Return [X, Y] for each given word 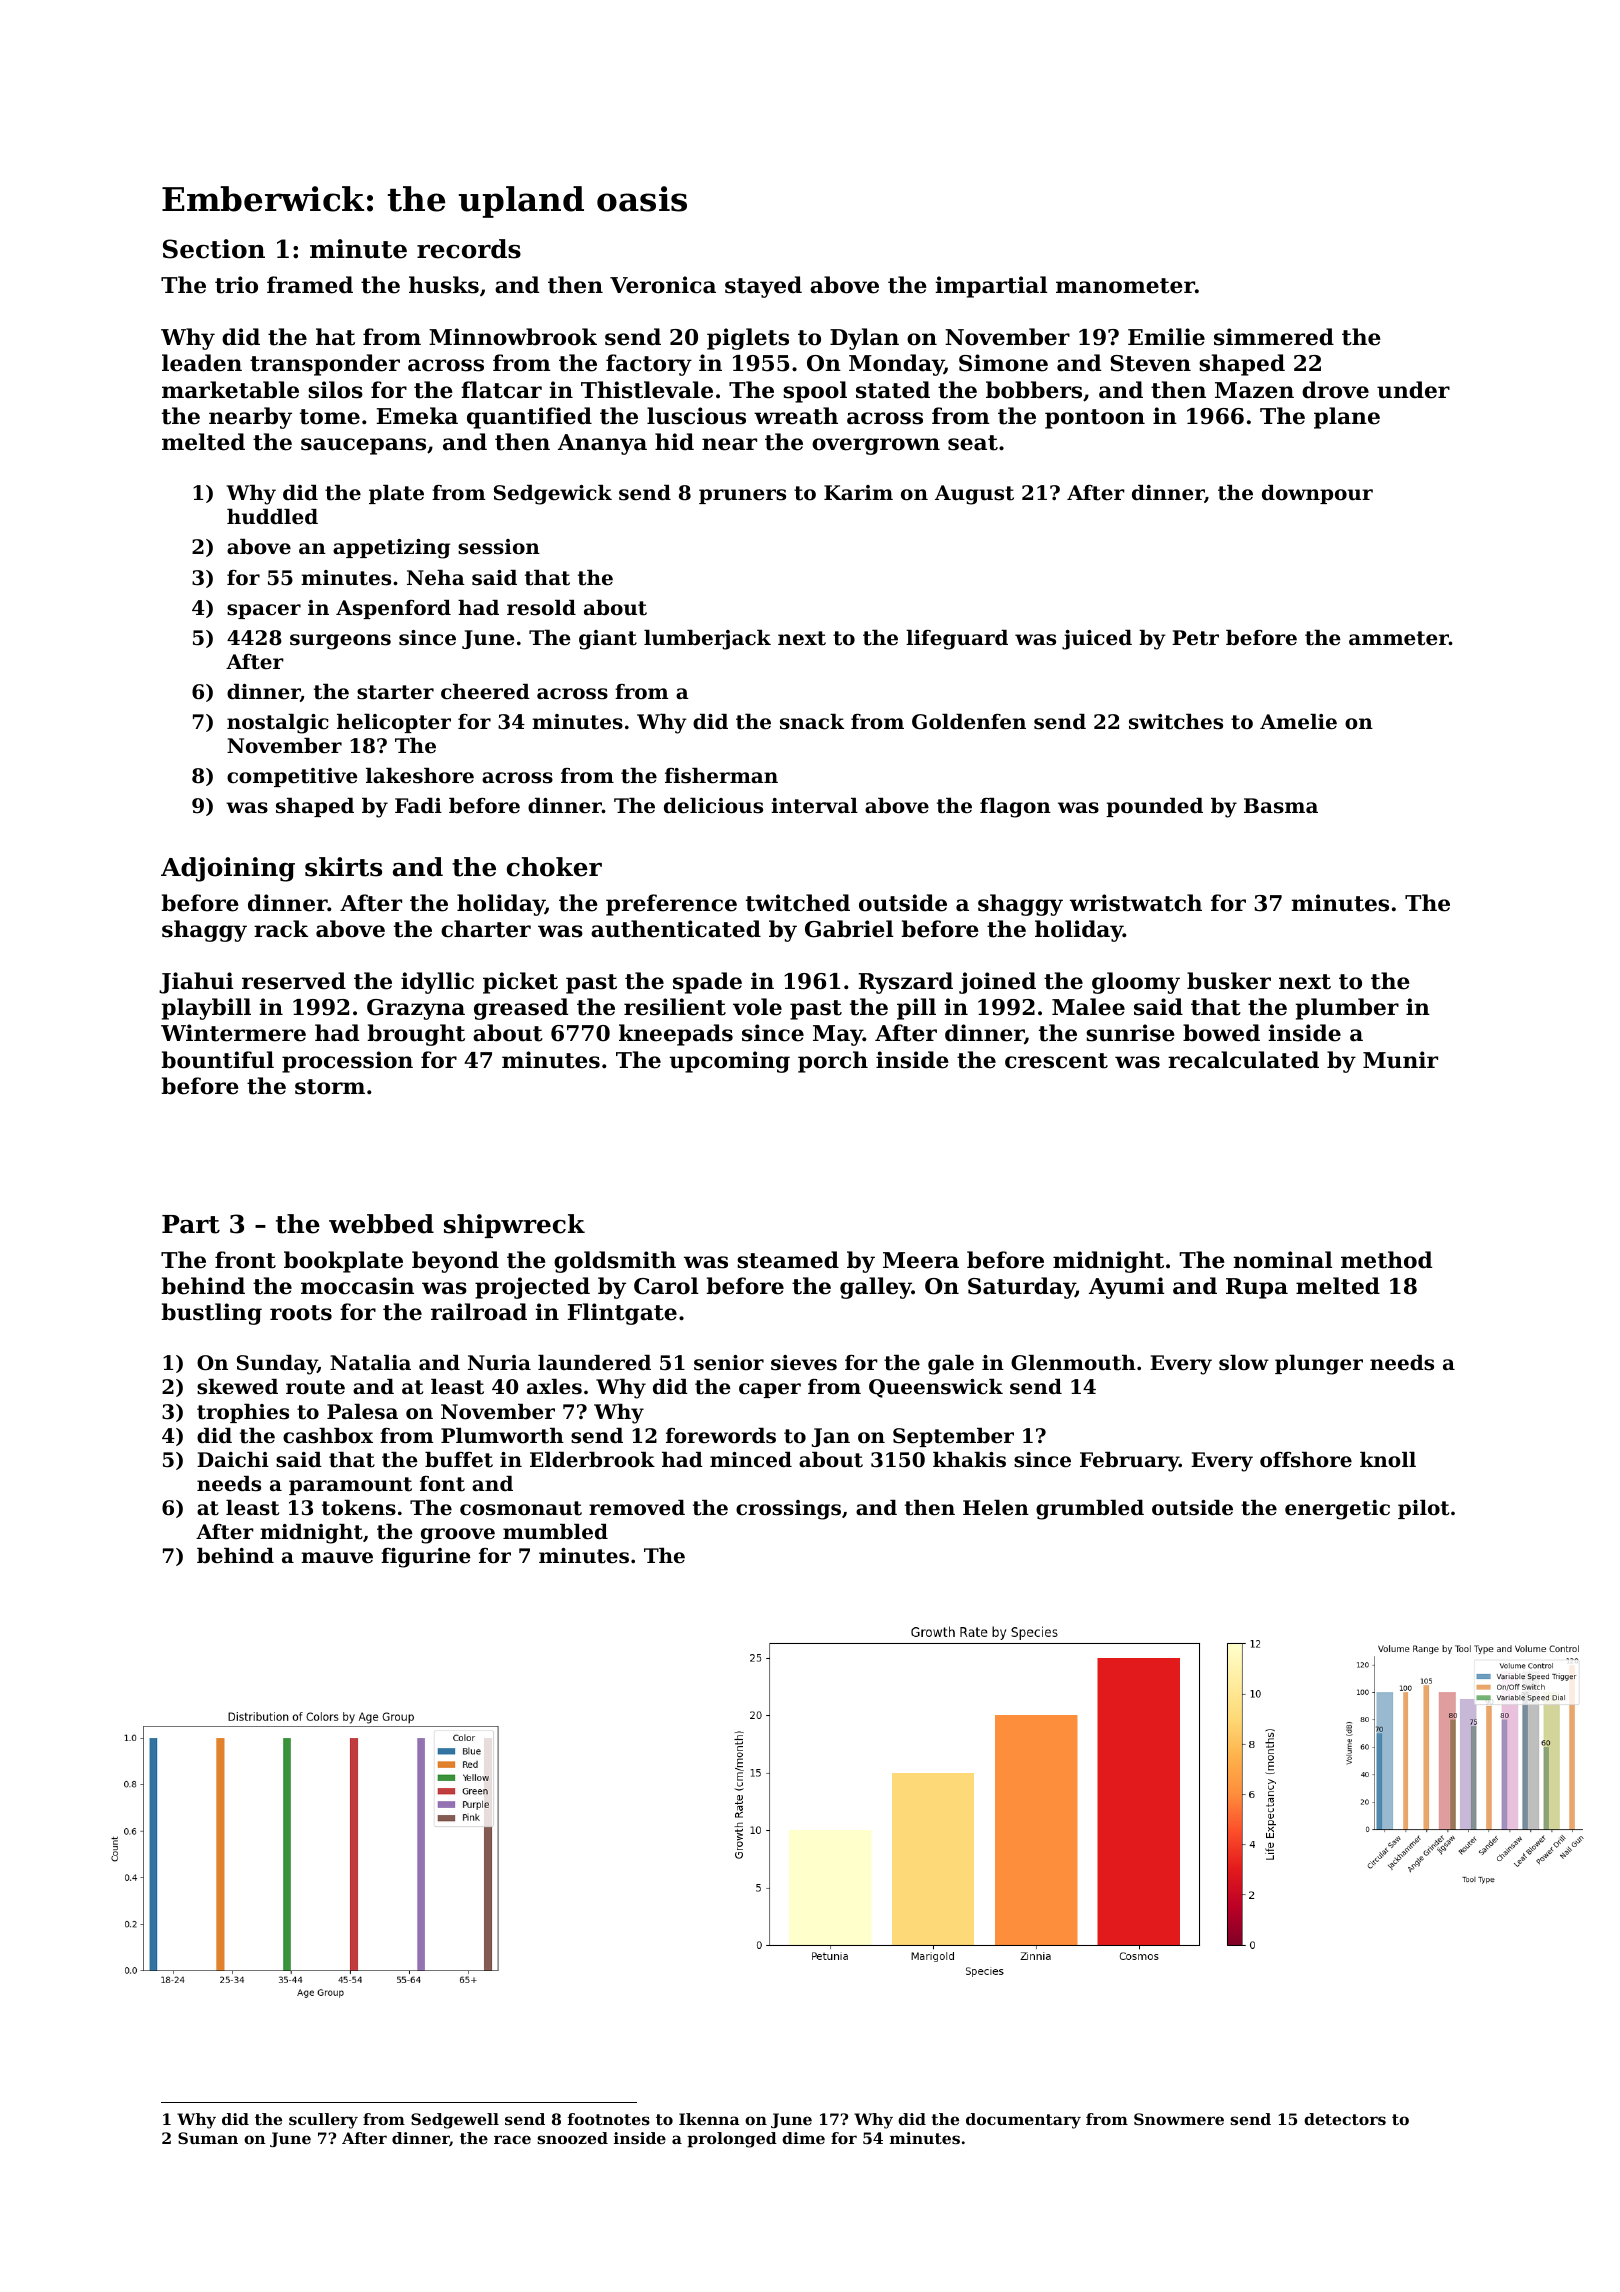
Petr [1195, 638]
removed [637, 1508]
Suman [208, 2138]
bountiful [217, 1060]
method [1386, 1260]
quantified [529, 418]
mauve [337, 1558]
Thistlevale [647, 390]
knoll [1388, 1460]
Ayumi [1126, 1288]
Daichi [233, 1459]
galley [876, 1288]
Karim [858, 492]
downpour [1317, 494]
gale [951, 1365]
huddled [272, 517]
